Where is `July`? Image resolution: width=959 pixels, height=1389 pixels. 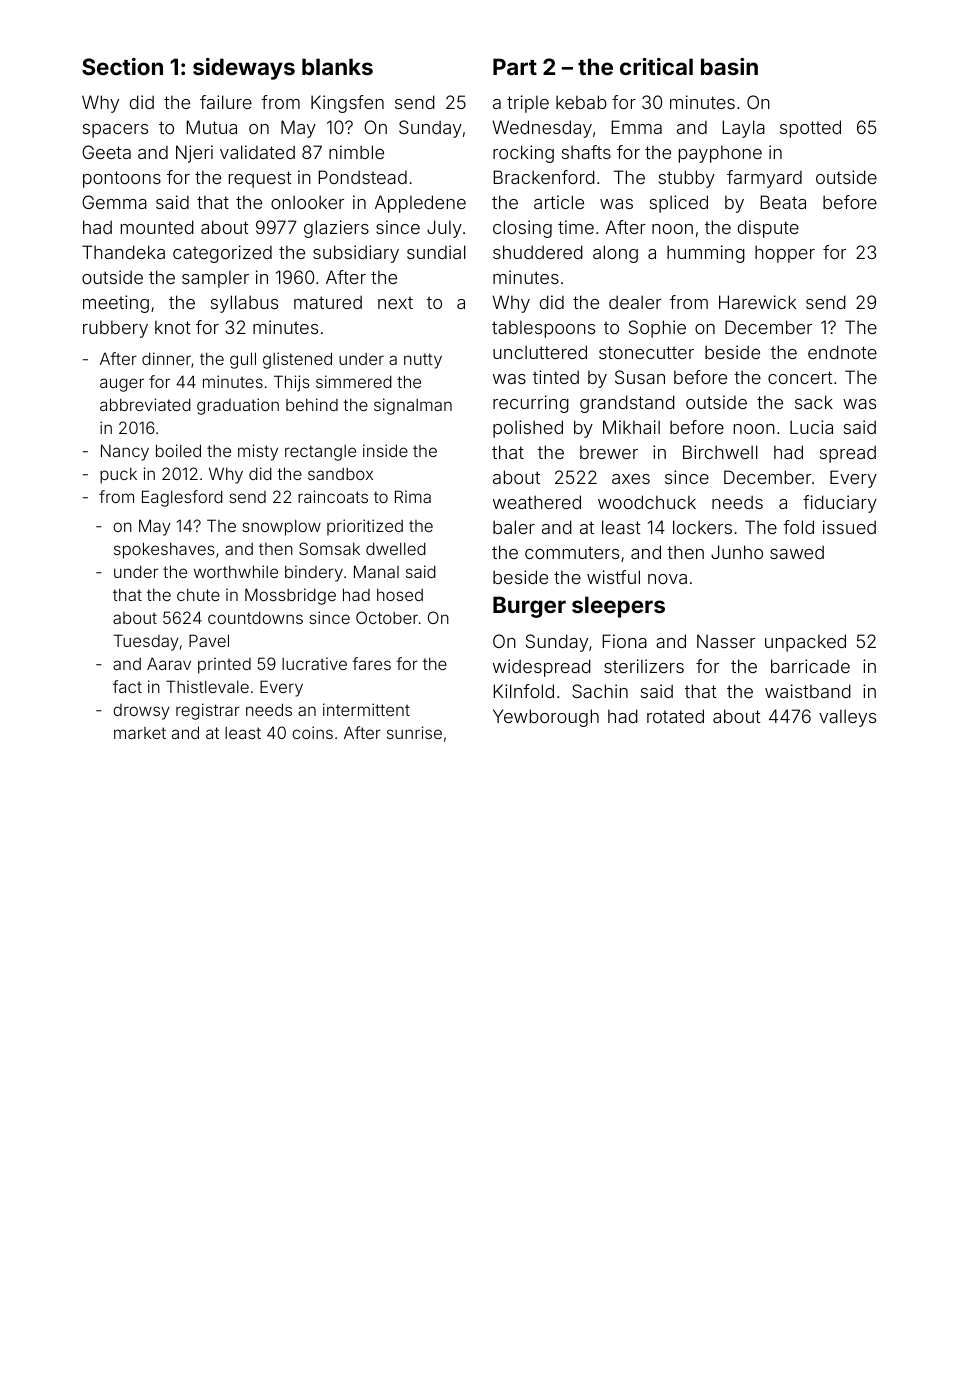
July is located at coordinates (444, 229).
